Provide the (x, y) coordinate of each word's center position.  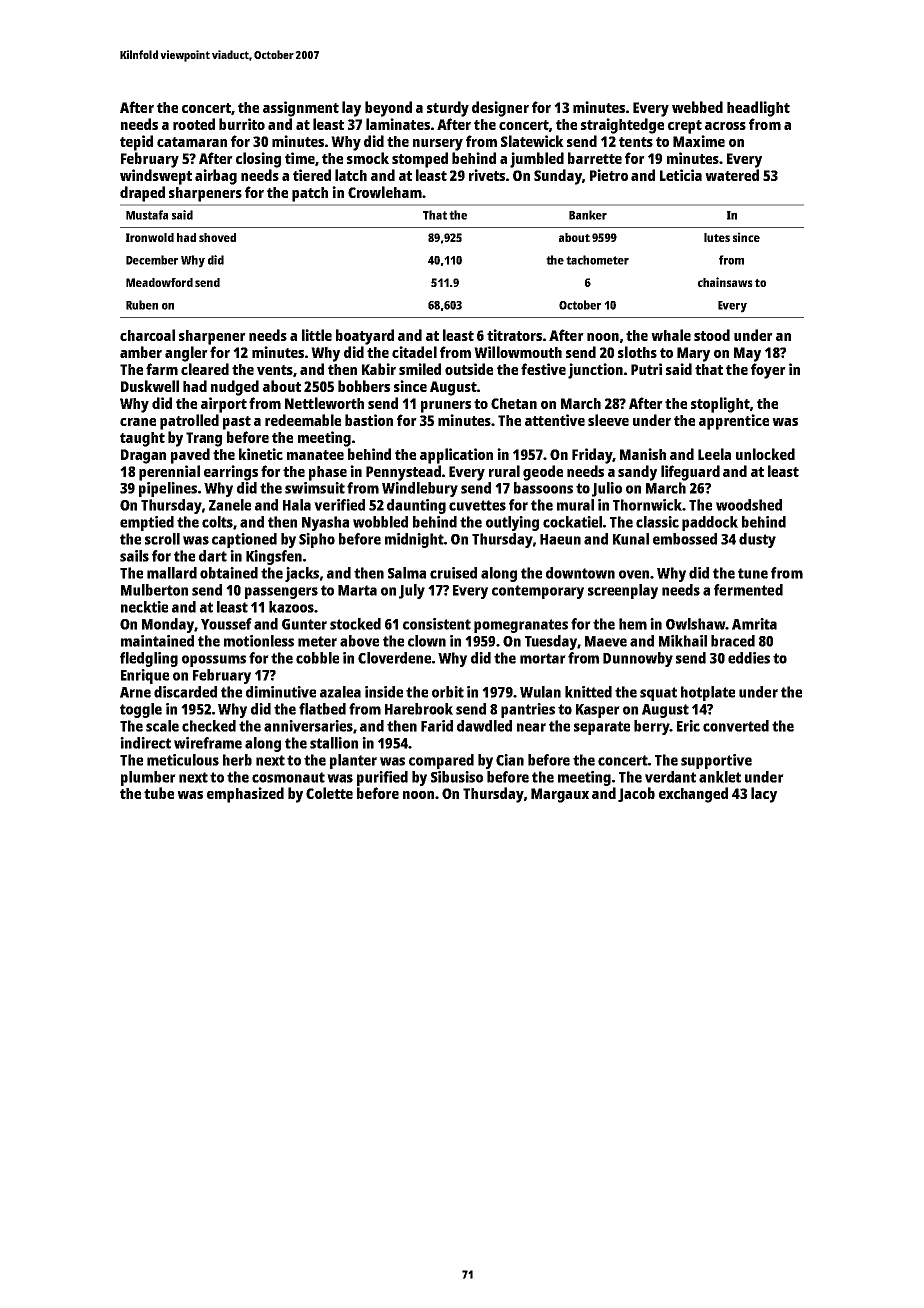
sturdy (448, 109)
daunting (416, 506)
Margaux (560, 795)
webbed (697, 107)
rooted (194, 124)
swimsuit (315, 488)
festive (543, 369)
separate (602, 728)
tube (159, 793)
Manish (643, 454)
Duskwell (150, 386)
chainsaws (725, 282)
